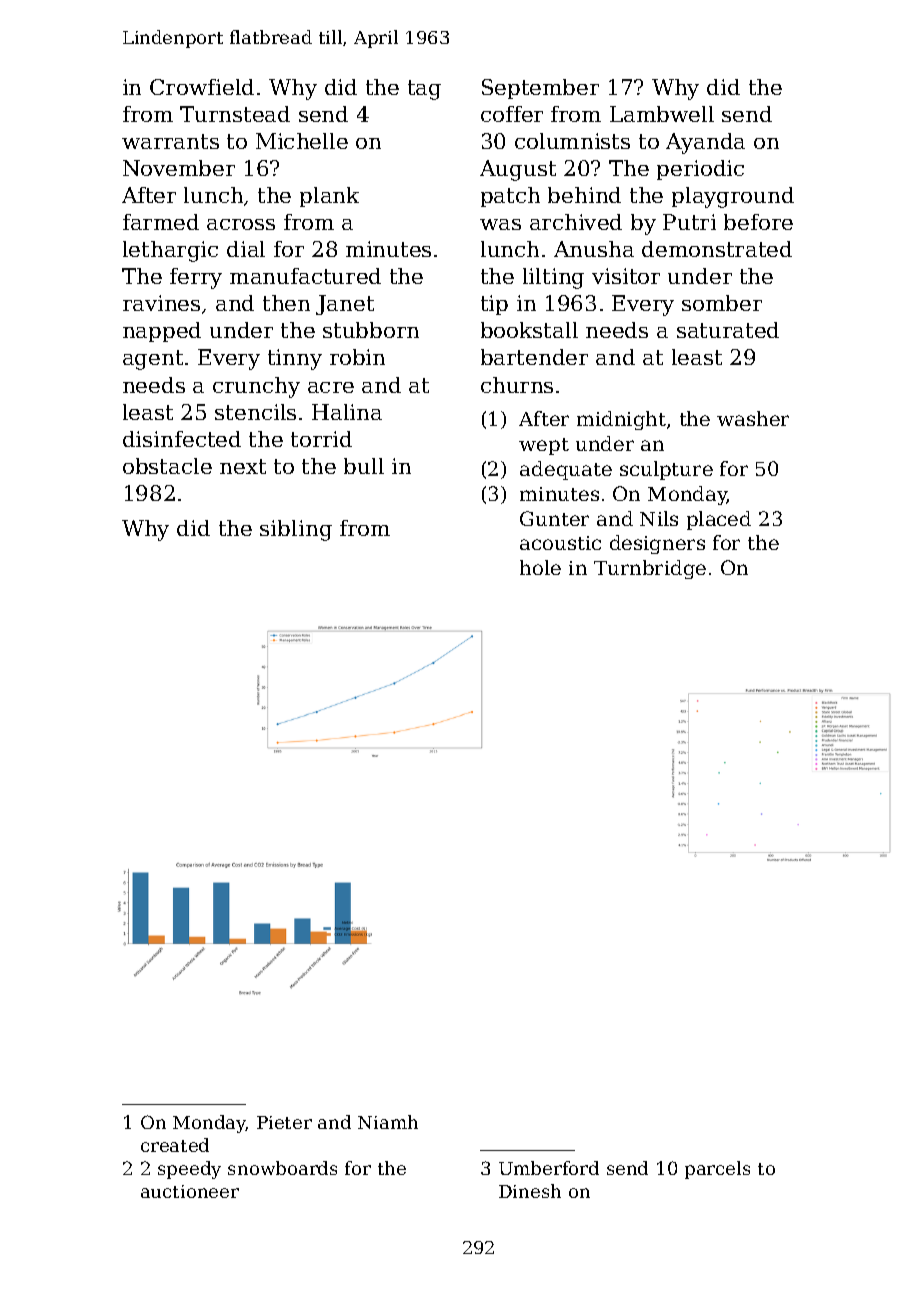  What do you see at coordinates (705, 143) in the screenshot?
I see `Ayanda` at bounding box center [705, 143].
